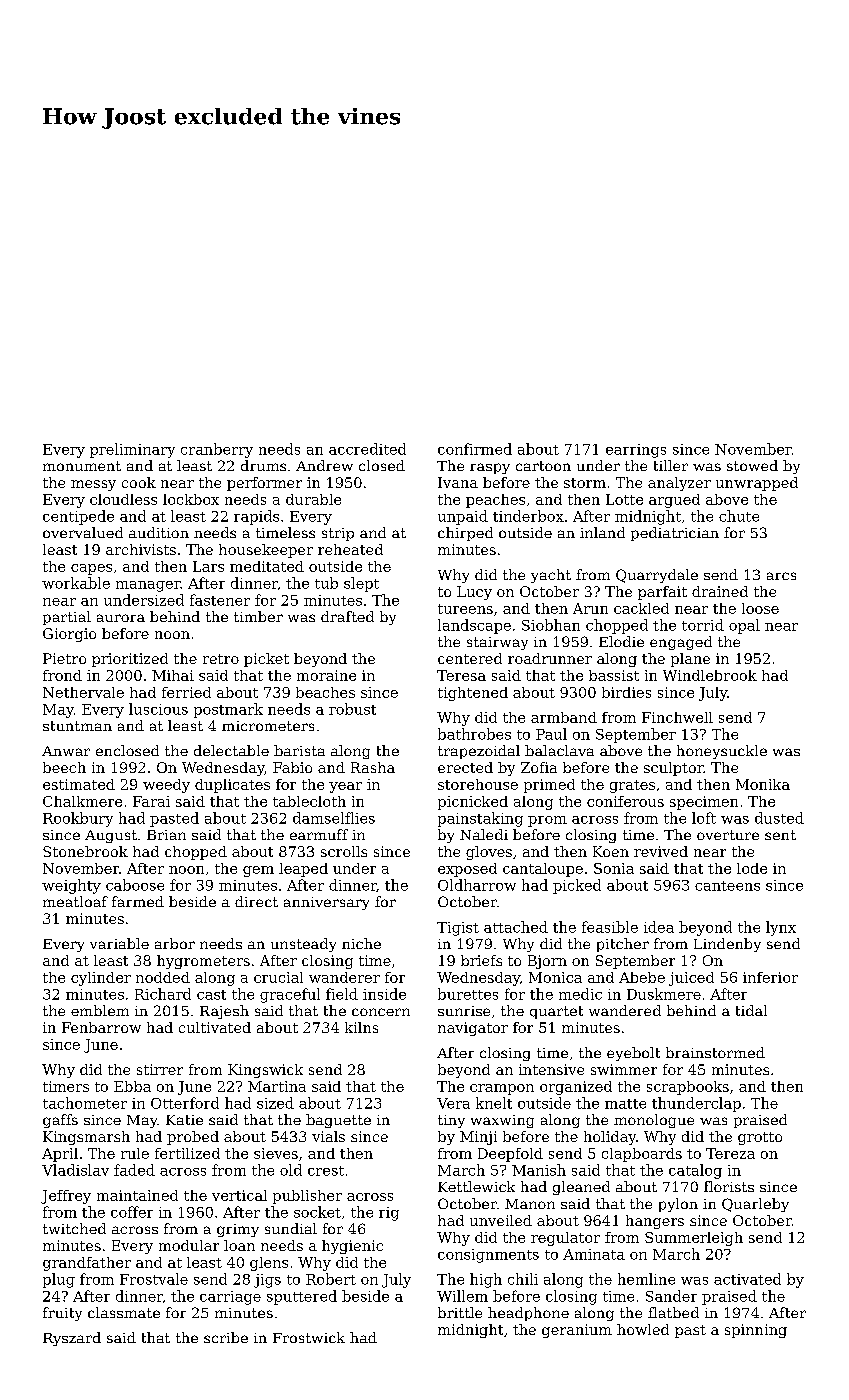 Image resolution: width=849 pixels, height=1400 pixels. I want to click on inferior, so click(770, 977).
